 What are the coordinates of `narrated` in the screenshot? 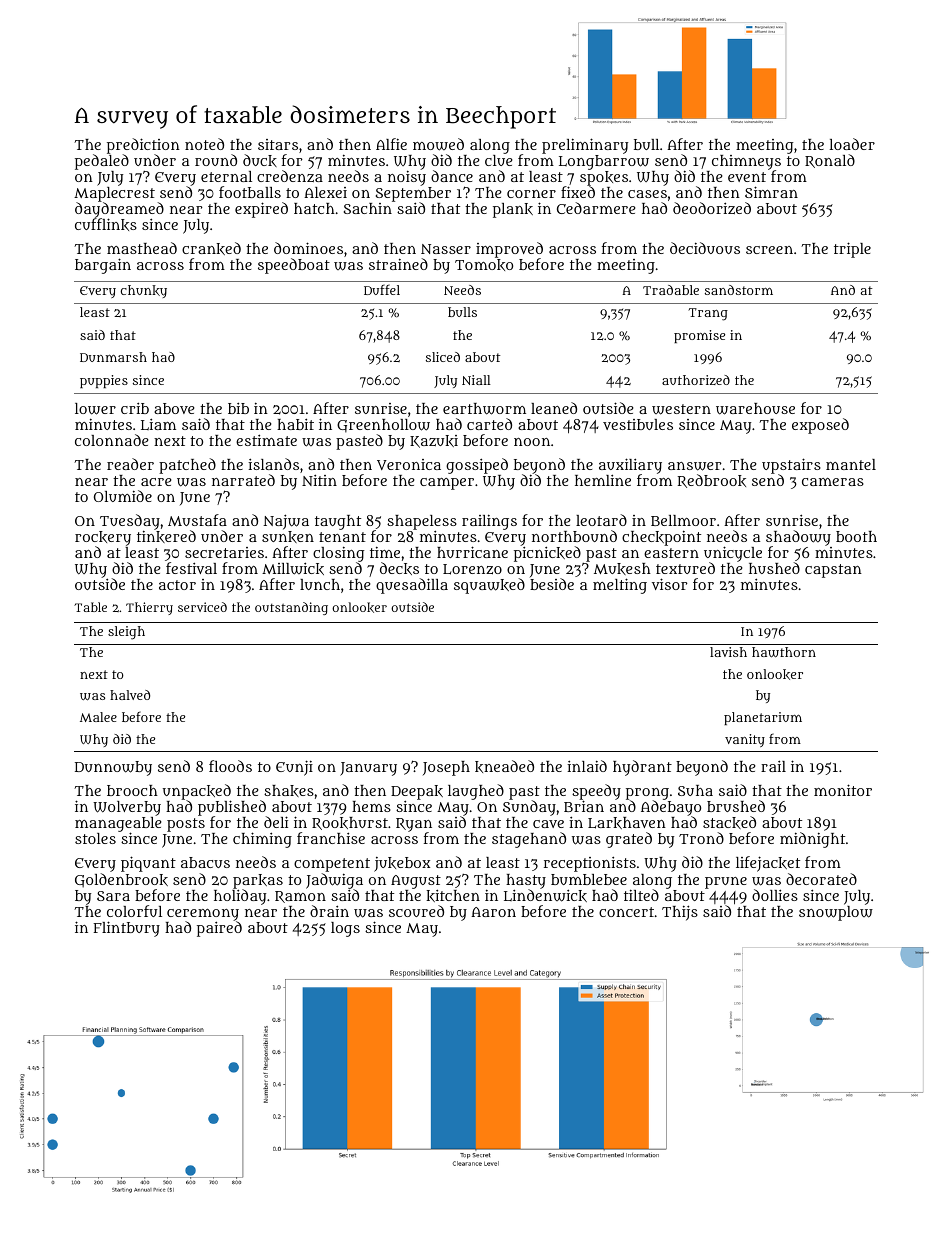 It's located at (243, 480).
